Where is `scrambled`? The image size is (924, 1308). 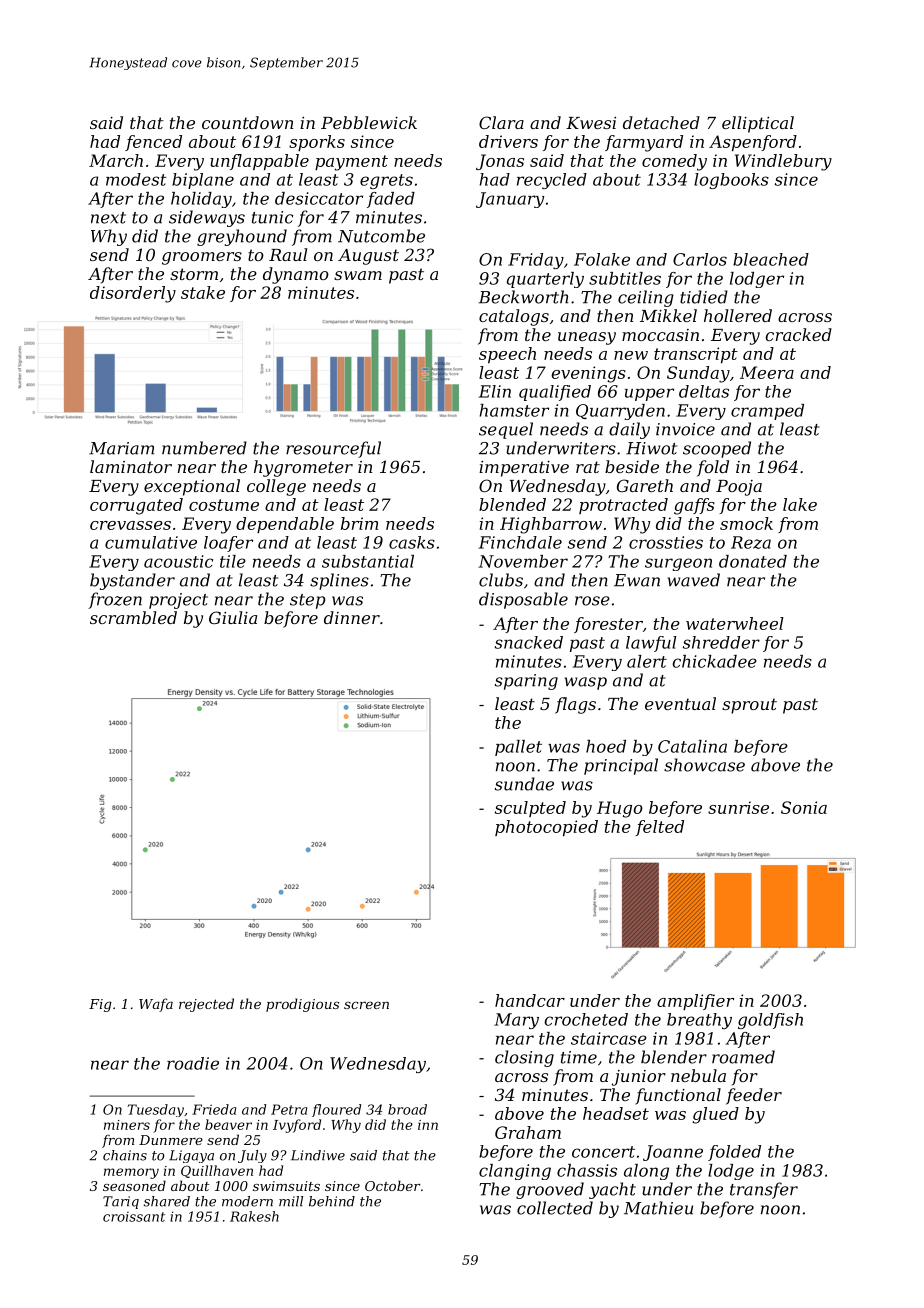
scrambled is located at coordinates (133, 617).
